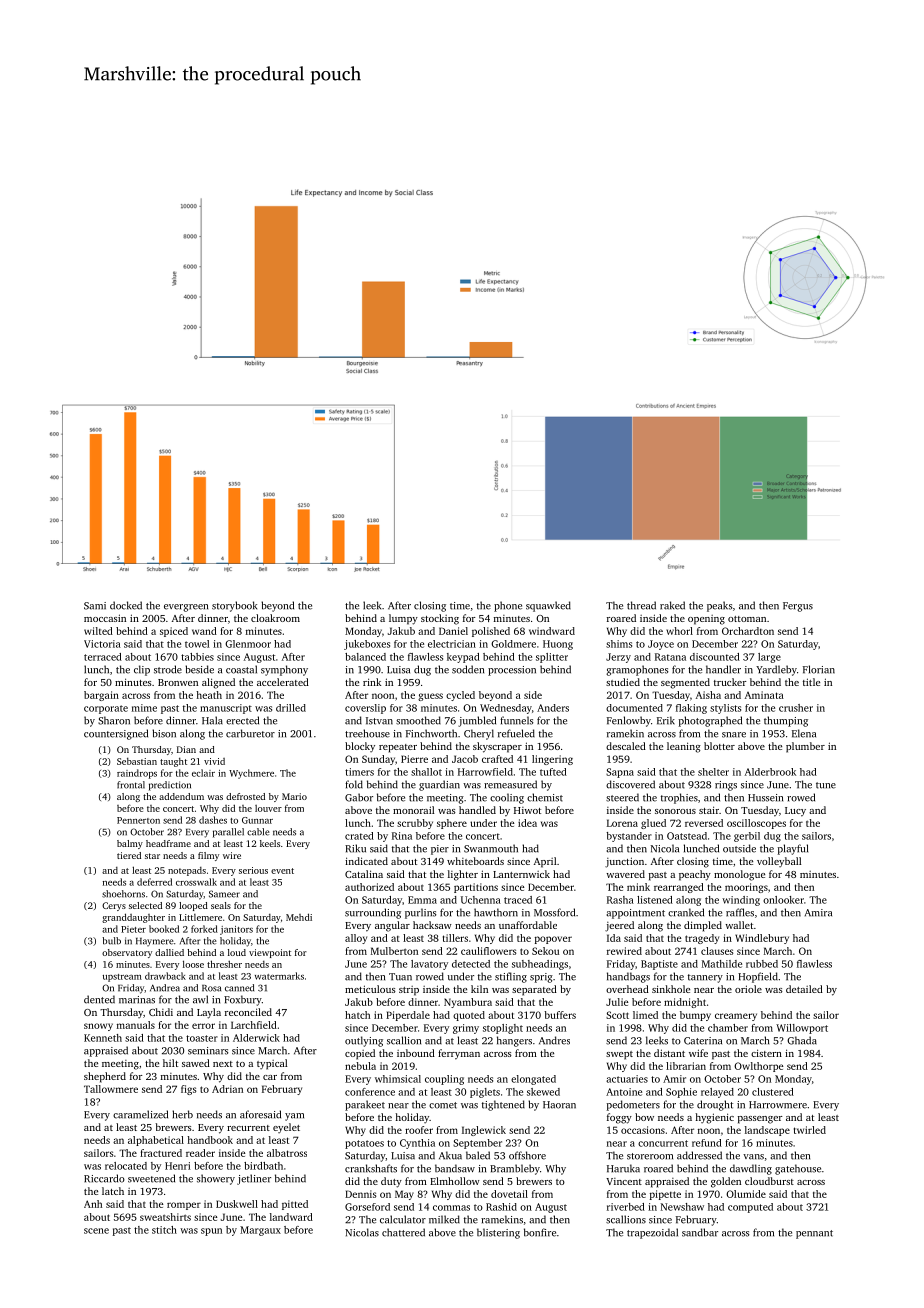  What do you see at coordinates (533, 1080) in the document?
I see `elongated` at bounding box center [533, 1080].
